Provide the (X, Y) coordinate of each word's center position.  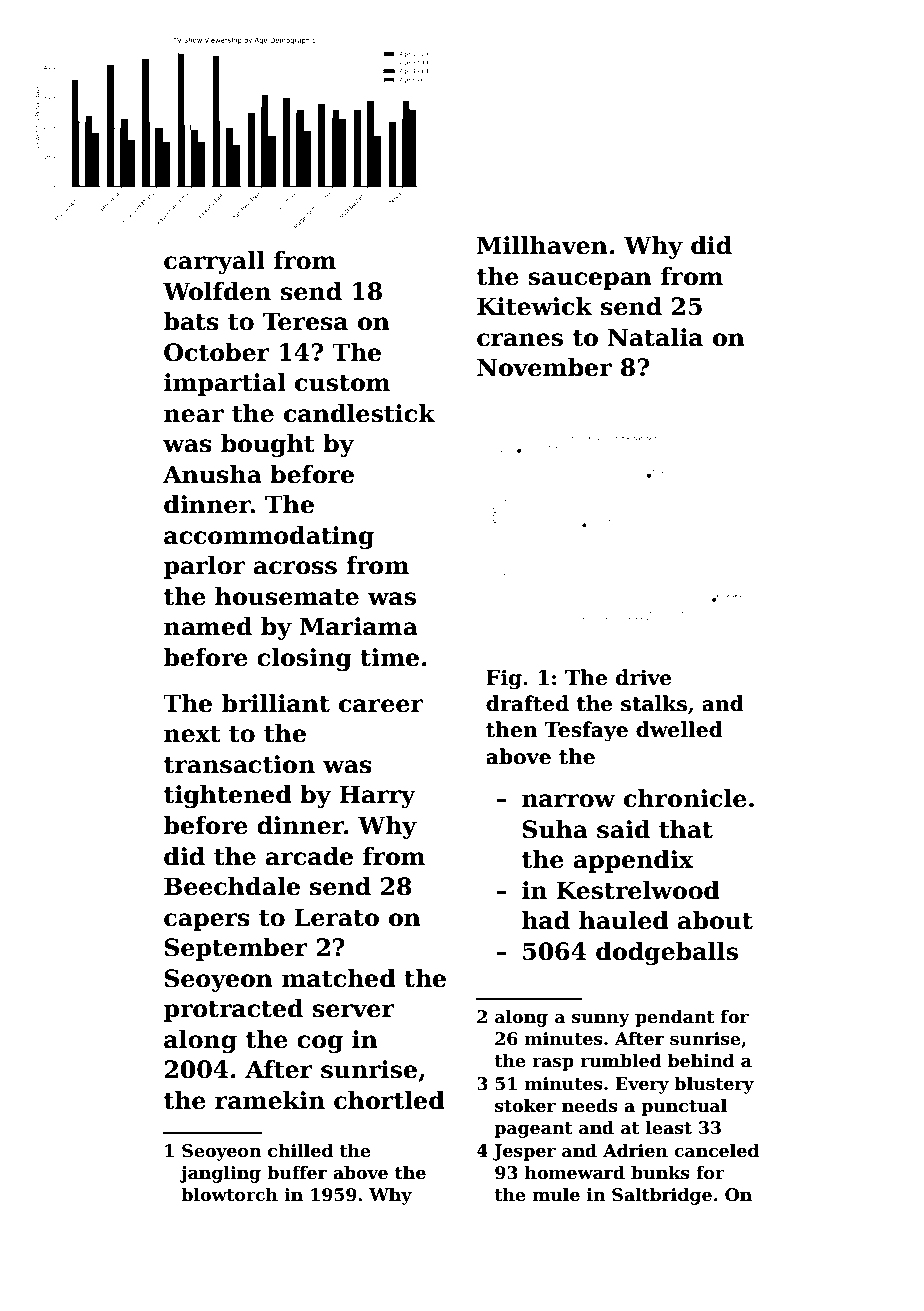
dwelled (679, 729)
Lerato (336, 917)
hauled (624, 920)
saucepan (590, 281)
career (381, 706)
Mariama (359, 626)
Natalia (655, 337)
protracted (233, 1010)
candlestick (359, 413)
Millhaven (542, 245)
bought (268, 445)
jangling (220, 1174)
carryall (214, 262)
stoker (525, 1105)
